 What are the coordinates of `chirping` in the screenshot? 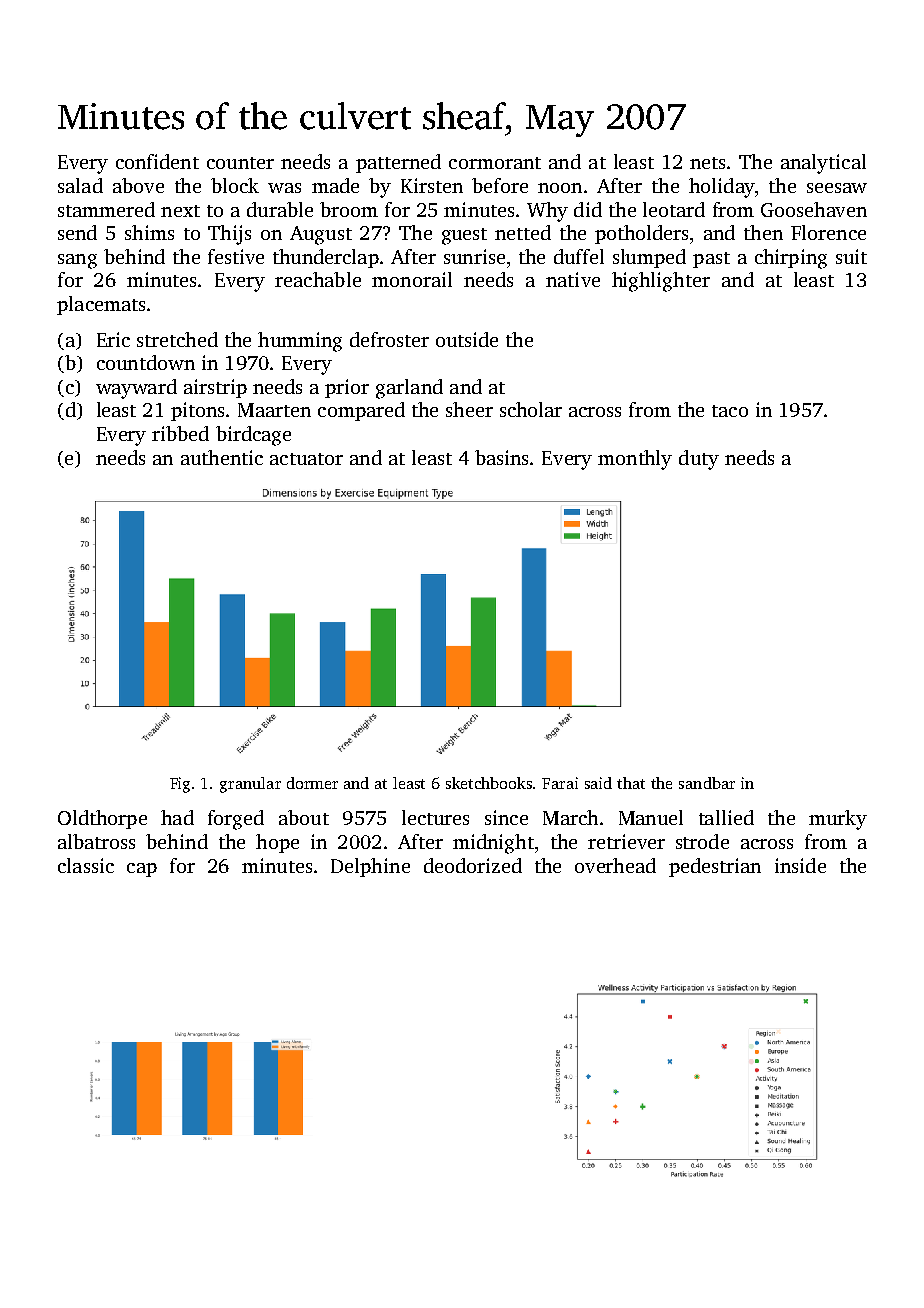 It's located at (791, 259).
